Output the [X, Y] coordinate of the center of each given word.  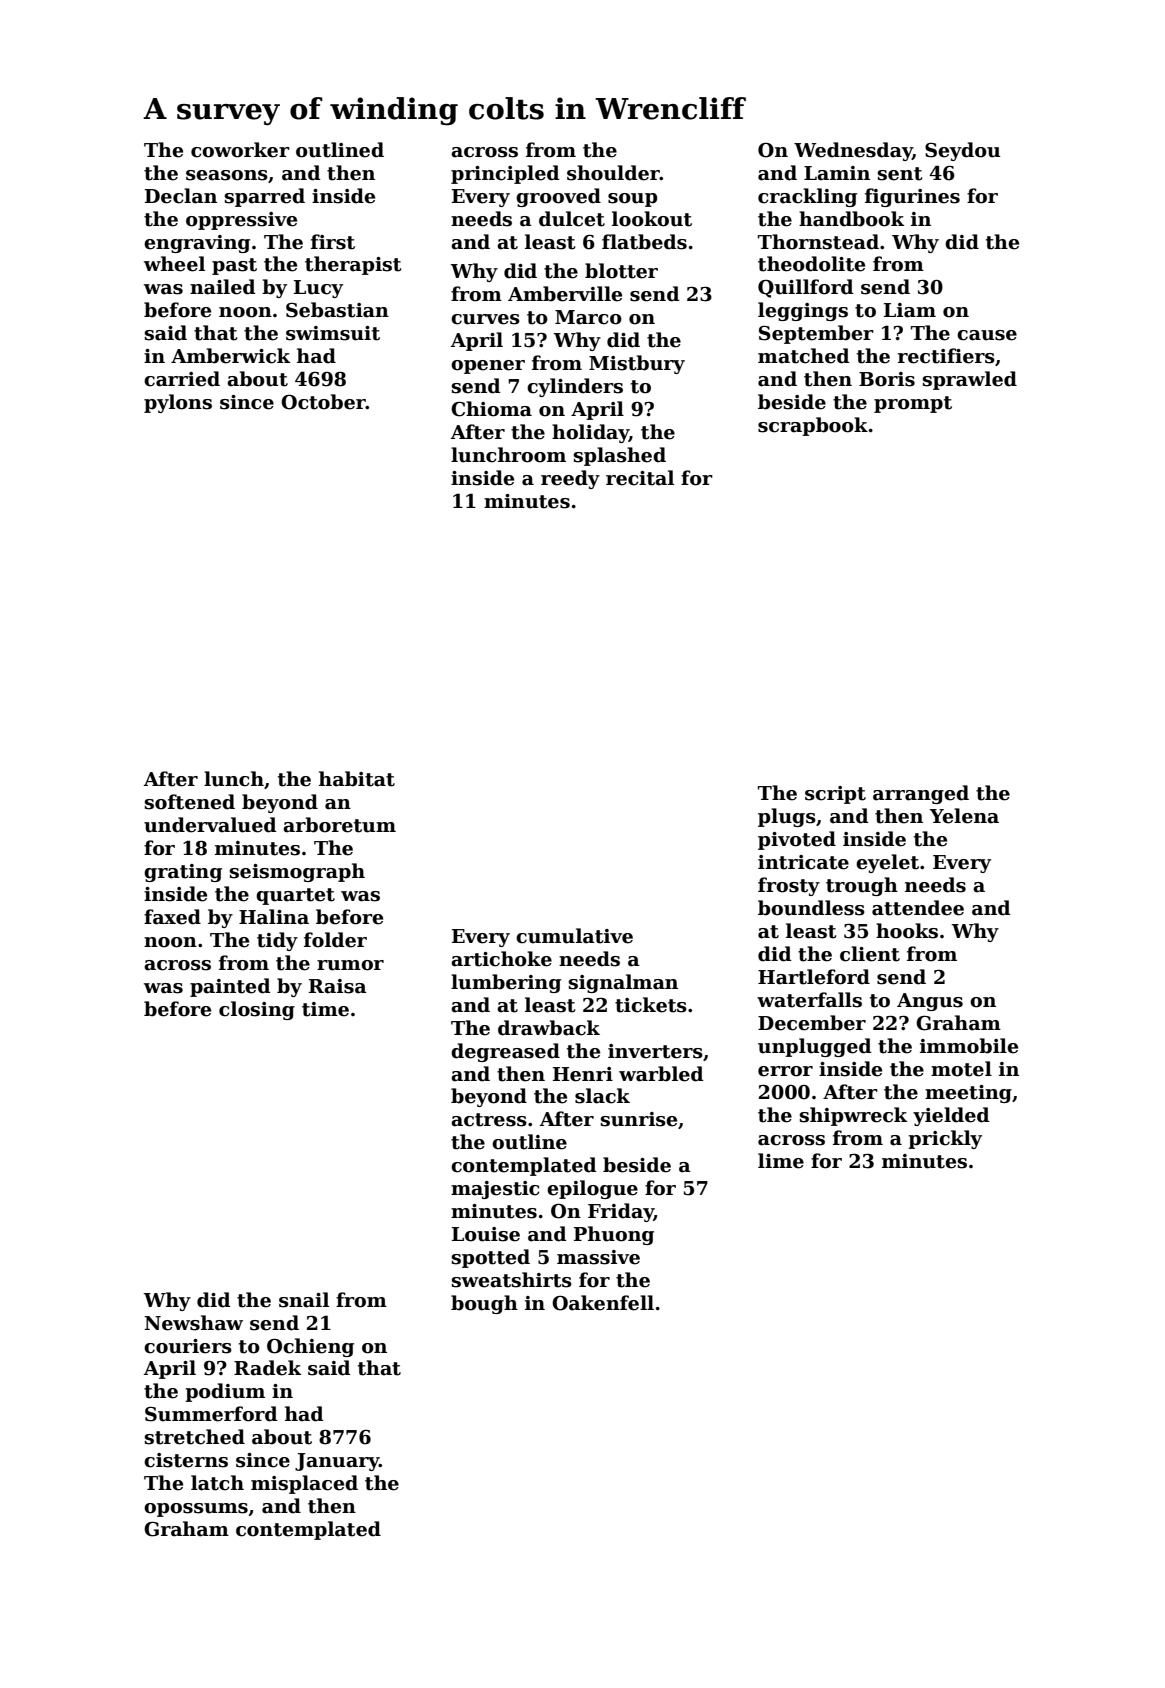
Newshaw [193, 1323]
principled [505, 174]
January [337, 1462]
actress [489, 1120]
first [333, 242]
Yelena [964, 816]
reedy [570, 479]
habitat [357, 779]
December [812, 1023]
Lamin [837, 173]
